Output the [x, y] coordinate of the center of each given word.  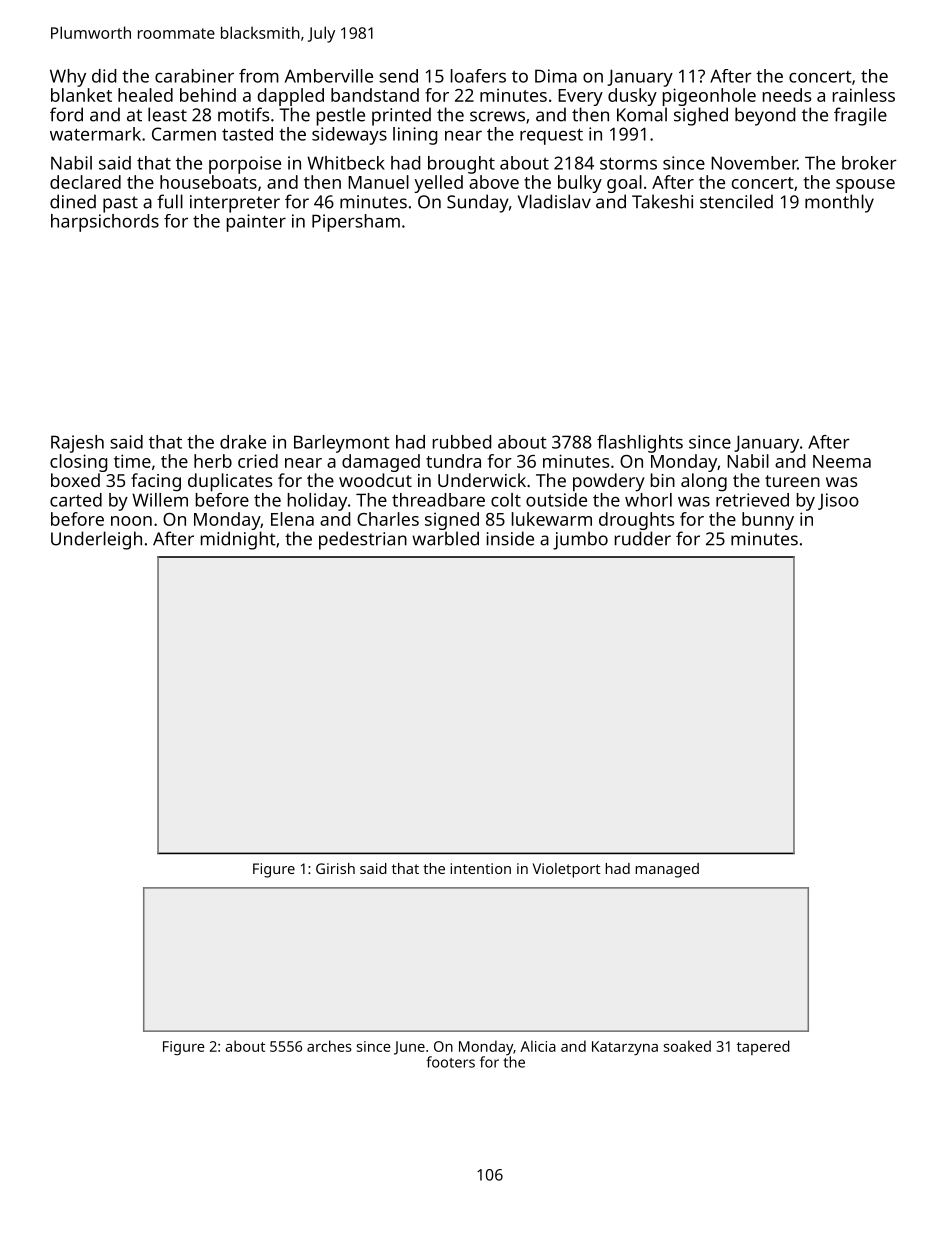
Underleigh [96, 540]
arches [329, 1046]
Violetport [566, 870]
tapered [763, 1047]
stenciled [736, 201]
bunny [768, 521]
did [104, 76]
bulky [580, 184]
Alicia [538, 1046]
